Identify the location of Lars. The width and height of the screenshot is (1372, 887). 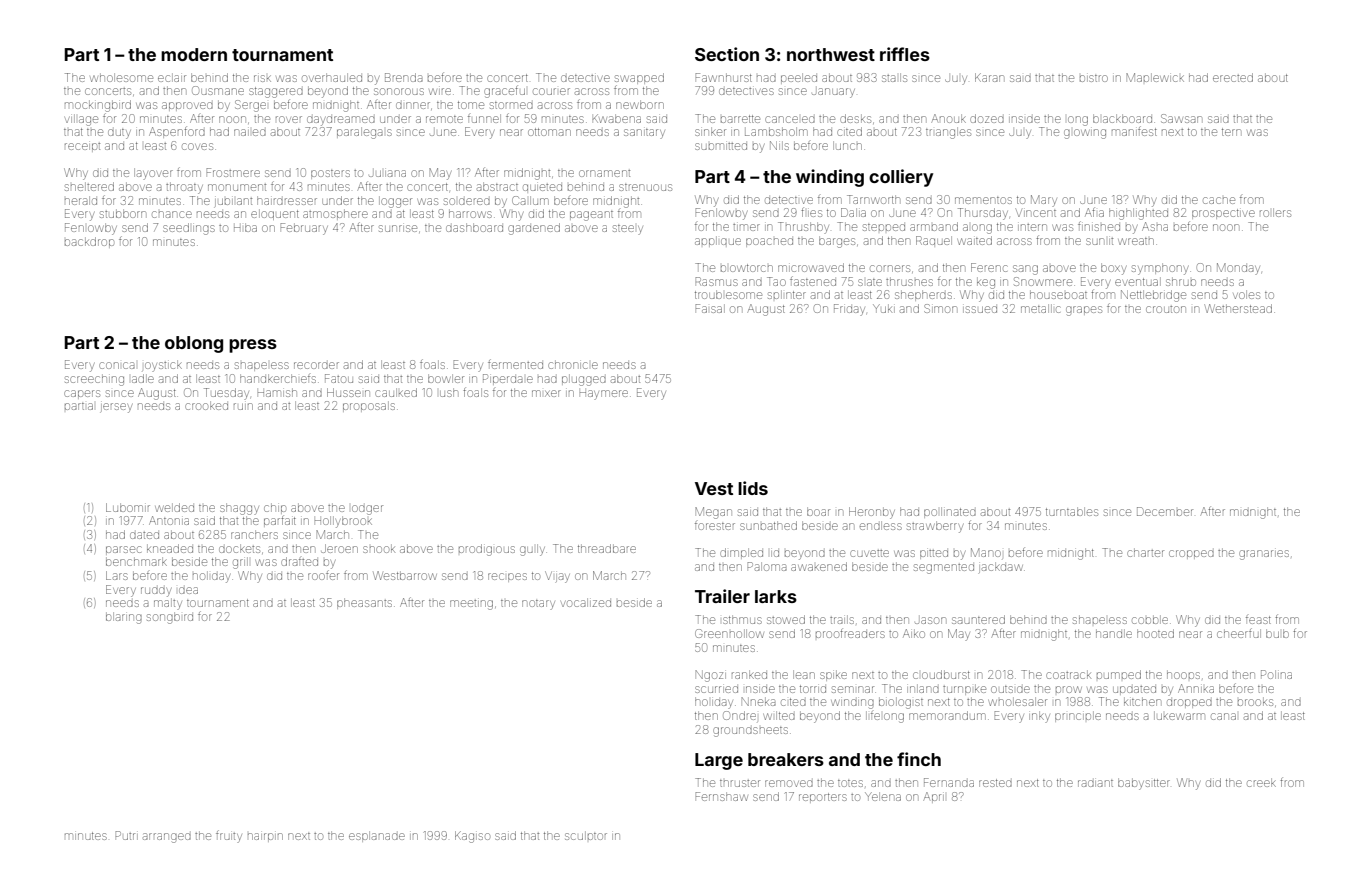
(117, 575).
